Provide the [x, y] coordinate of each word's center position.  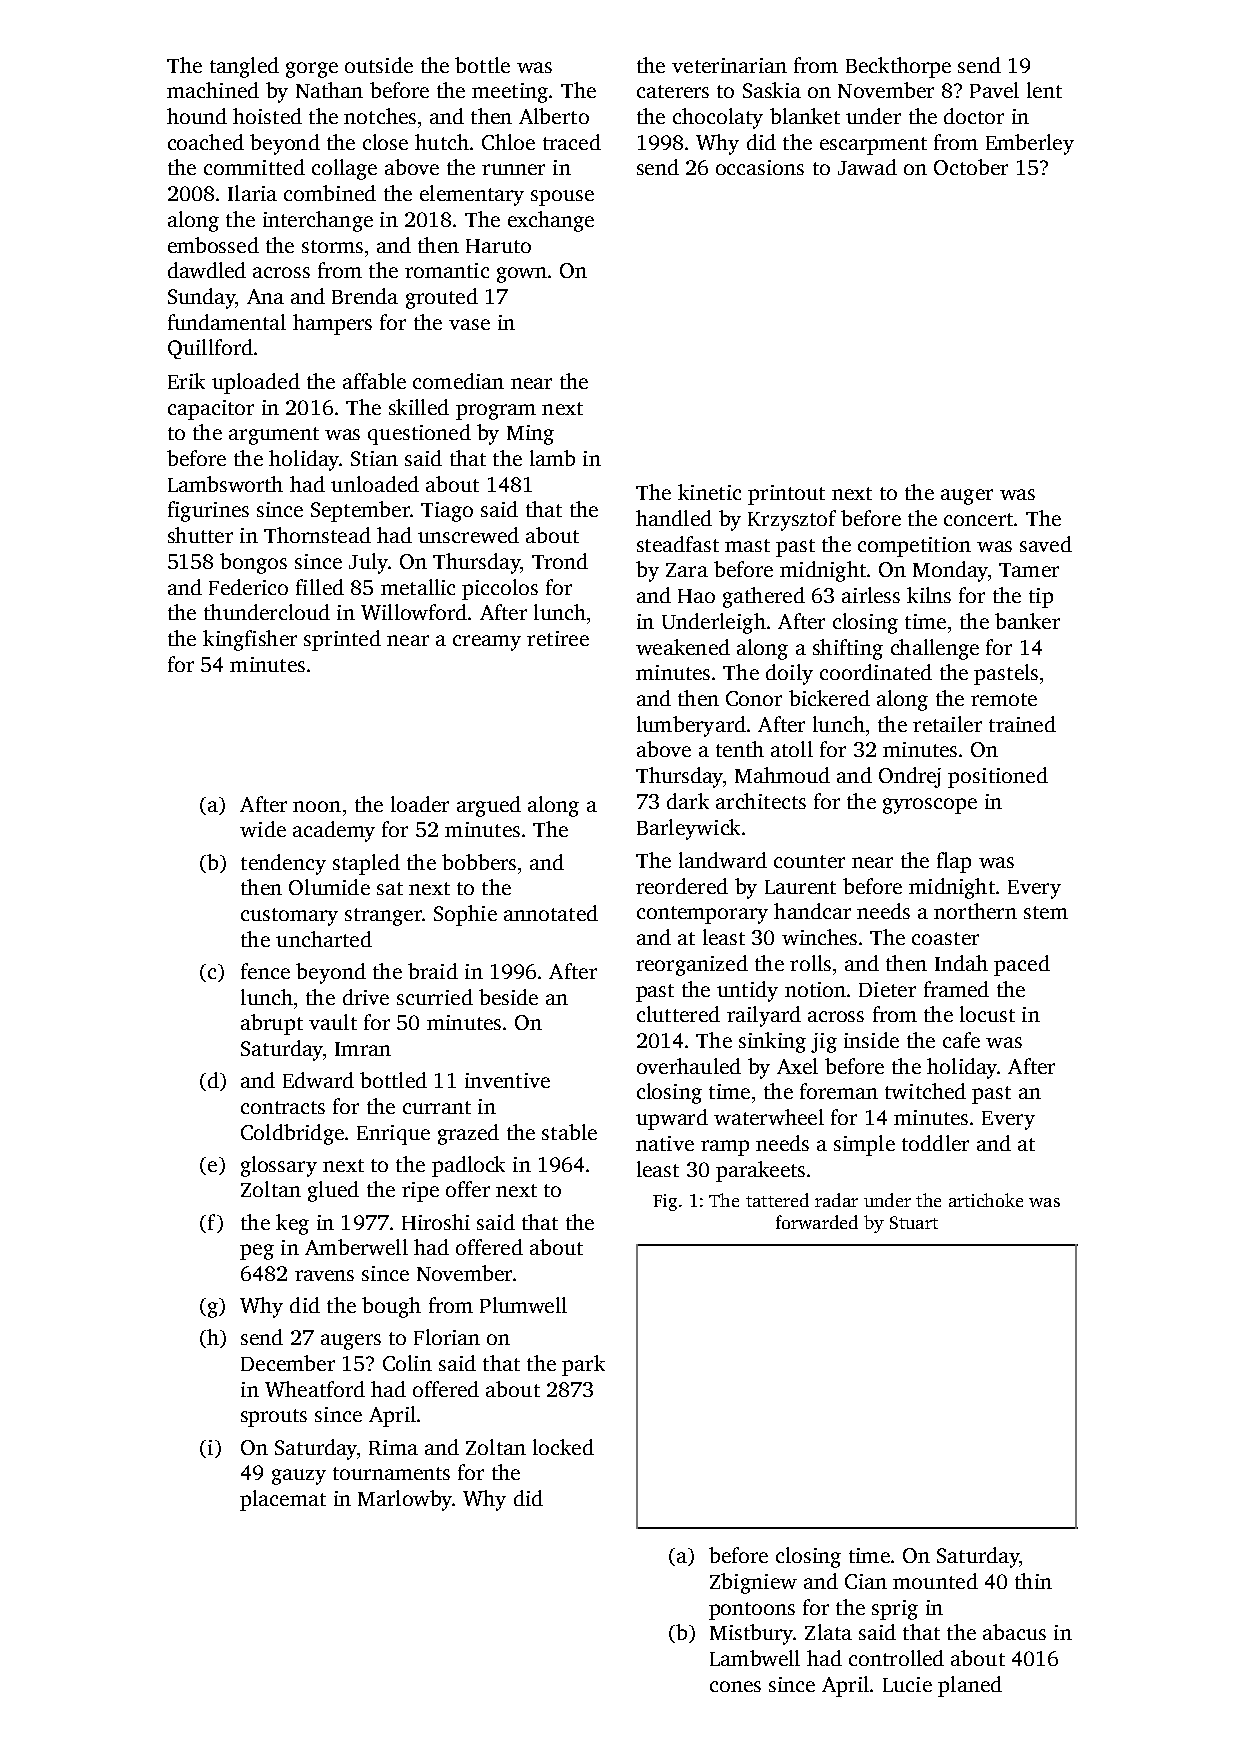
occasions [760, 167]
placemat [283, 1500]
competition [914, 547]
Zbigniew [753, 1583]
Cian [866, 1581]
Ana [265, 296]
